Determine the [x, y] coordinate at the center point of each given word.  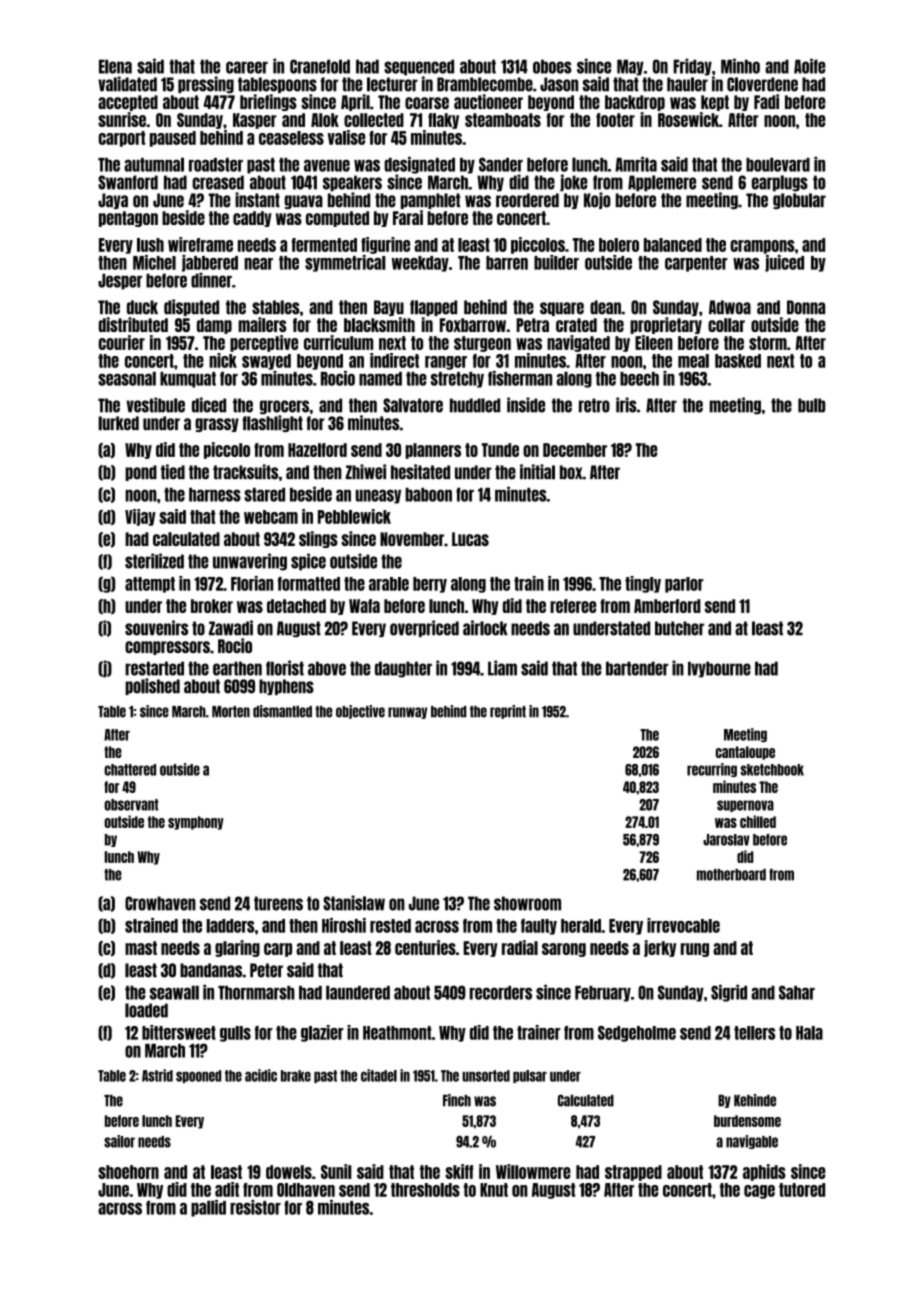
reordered [527, 200]
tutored [802, 1190]
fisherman [520, 378]
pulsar [530, 1076]
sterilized [154, 561]
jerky [660, 948]
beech [639, 379]
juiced [784, 263]
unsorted [486, 1076]
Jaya [113, 201]
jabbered [210, 263]
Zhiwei [366, 472]
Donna [806, 307]
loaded [146, 1010]
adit [227, 1189]
